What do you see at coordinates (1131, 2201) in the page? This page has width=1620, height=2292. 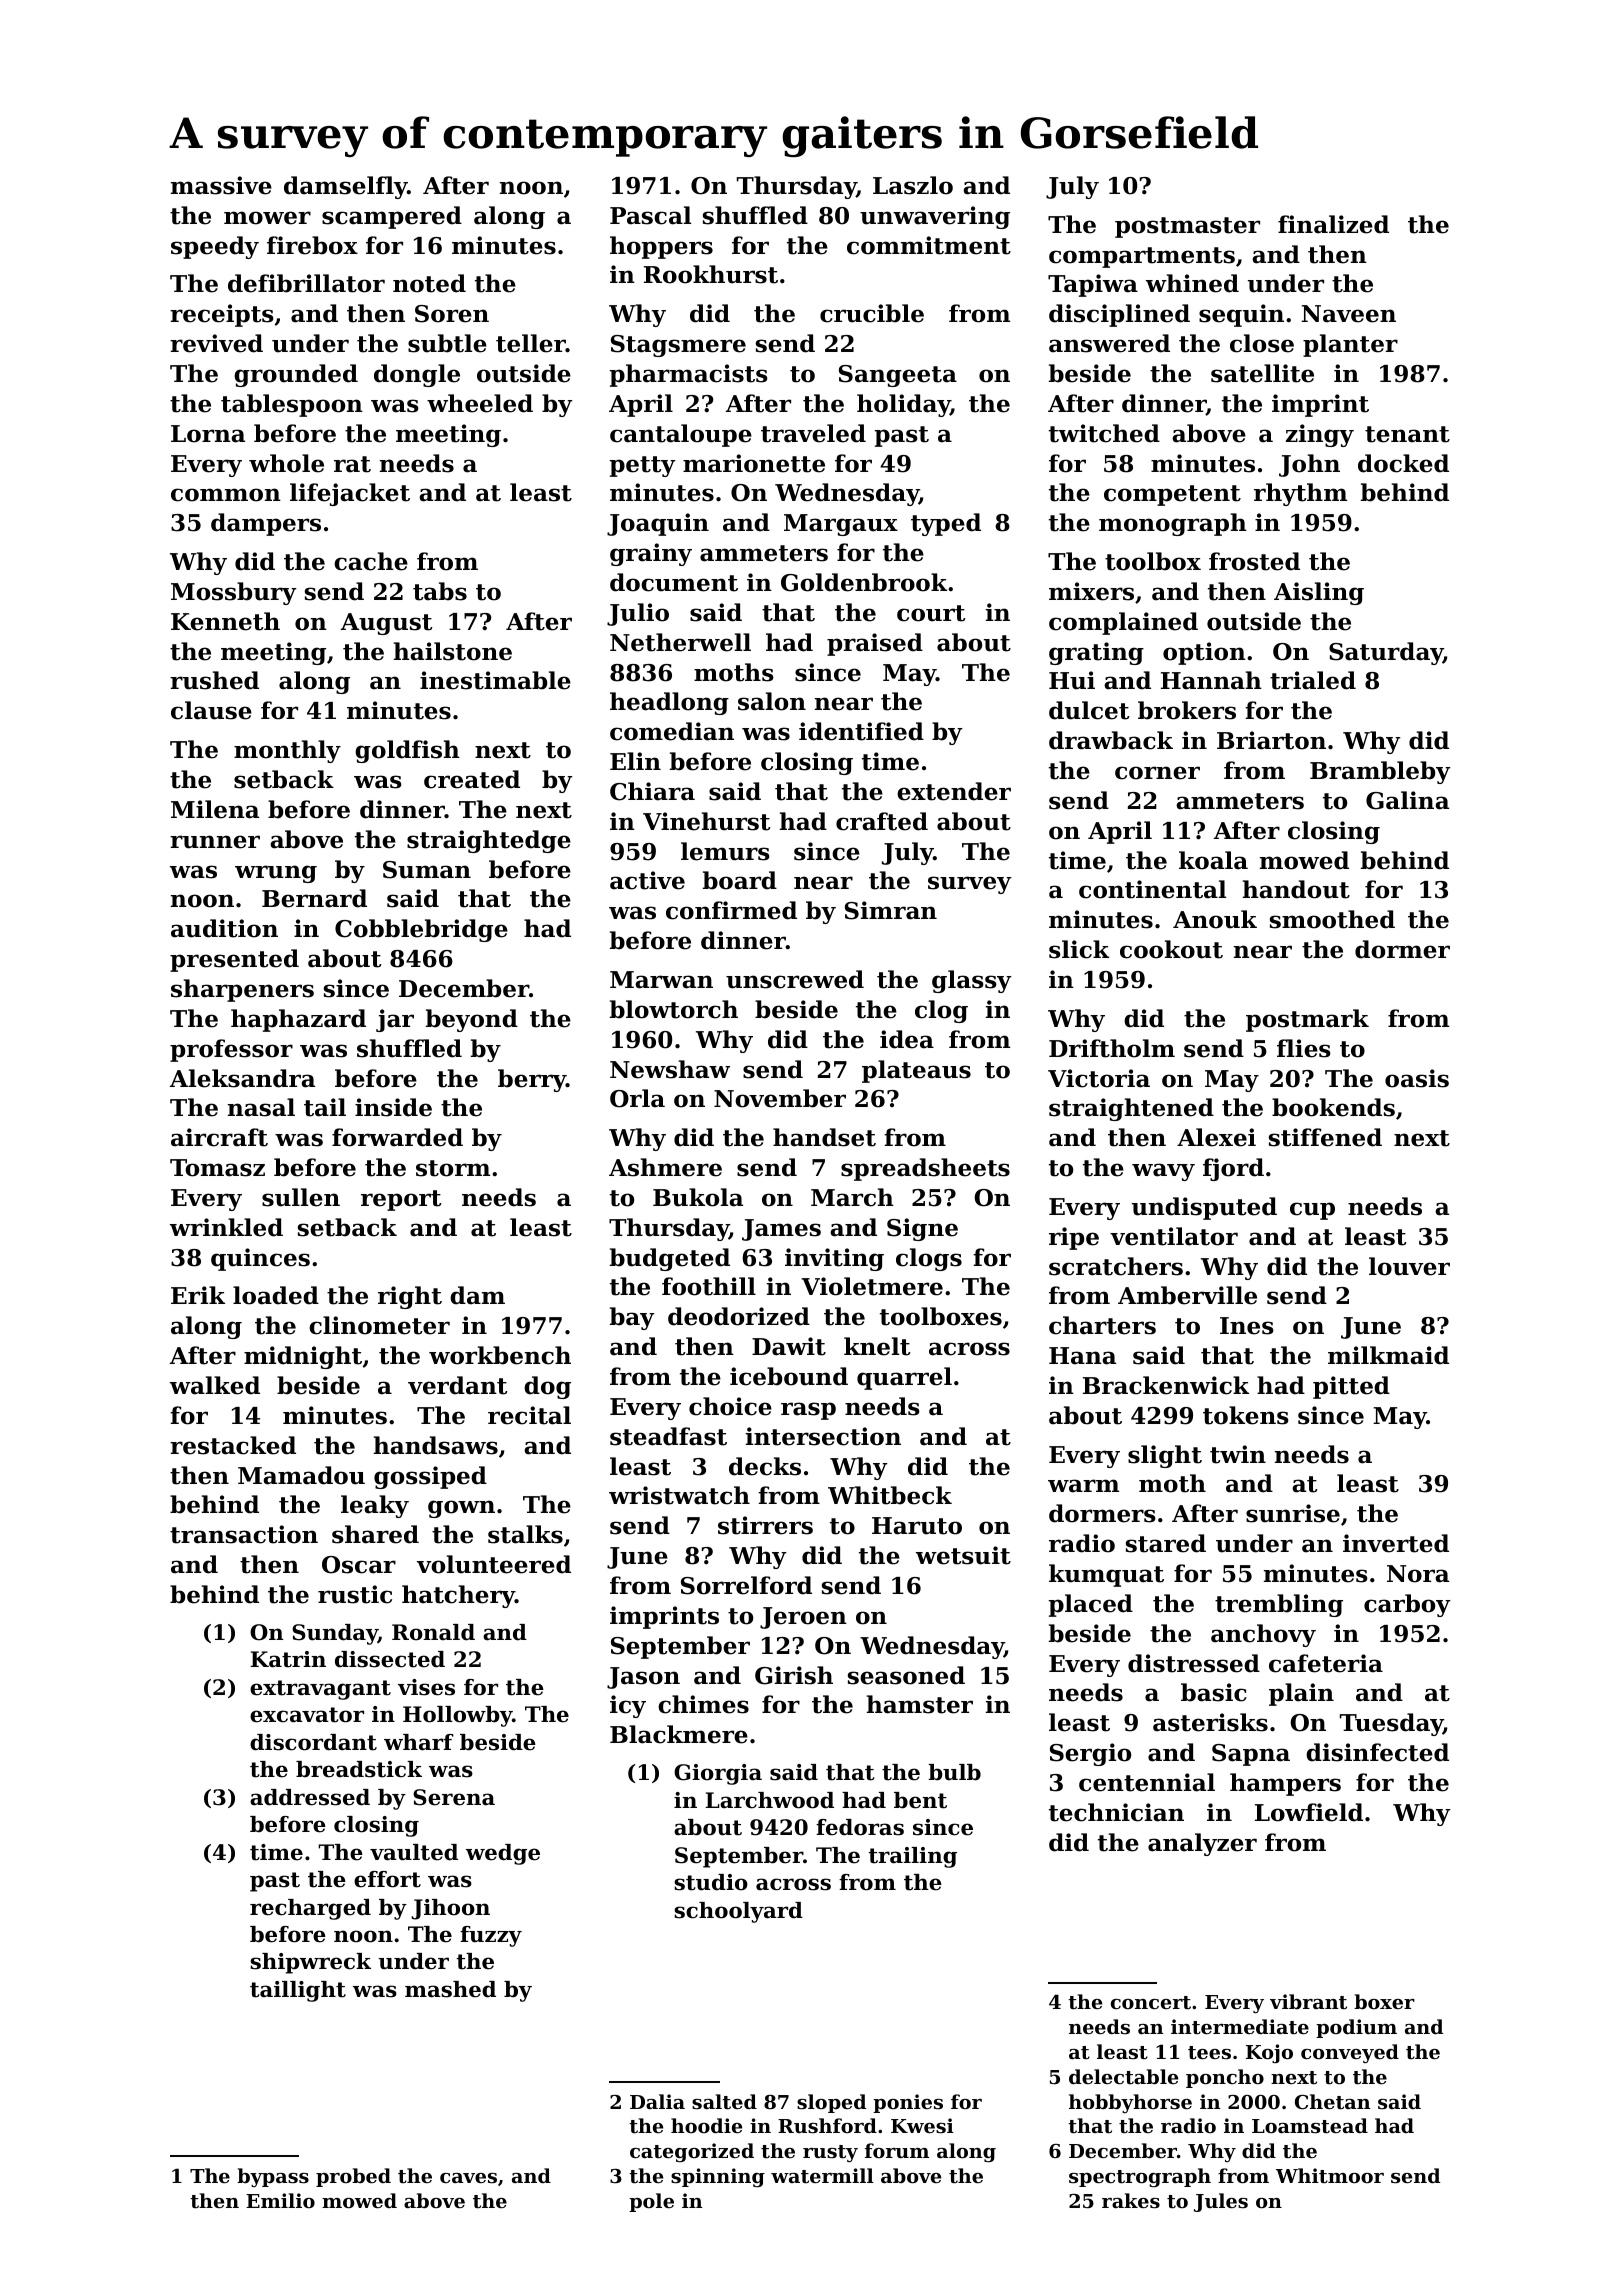 I see `rakes` at bounding box center [1131, 2201].
